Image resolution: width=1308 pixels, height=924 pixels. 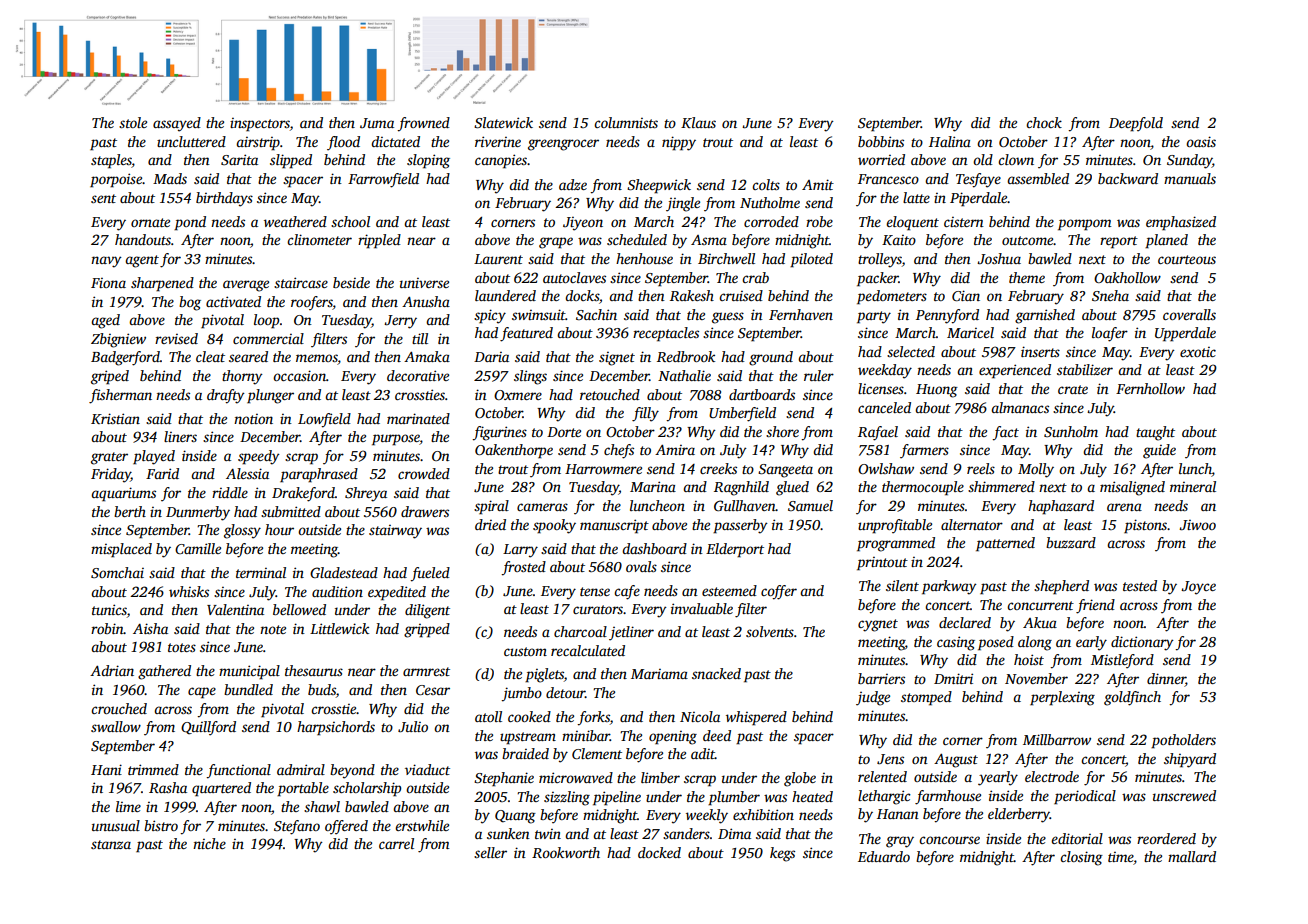 What do you see at coordinates (811, 260) in the document?
I see `piloted` at bounding box center [811, 260].
